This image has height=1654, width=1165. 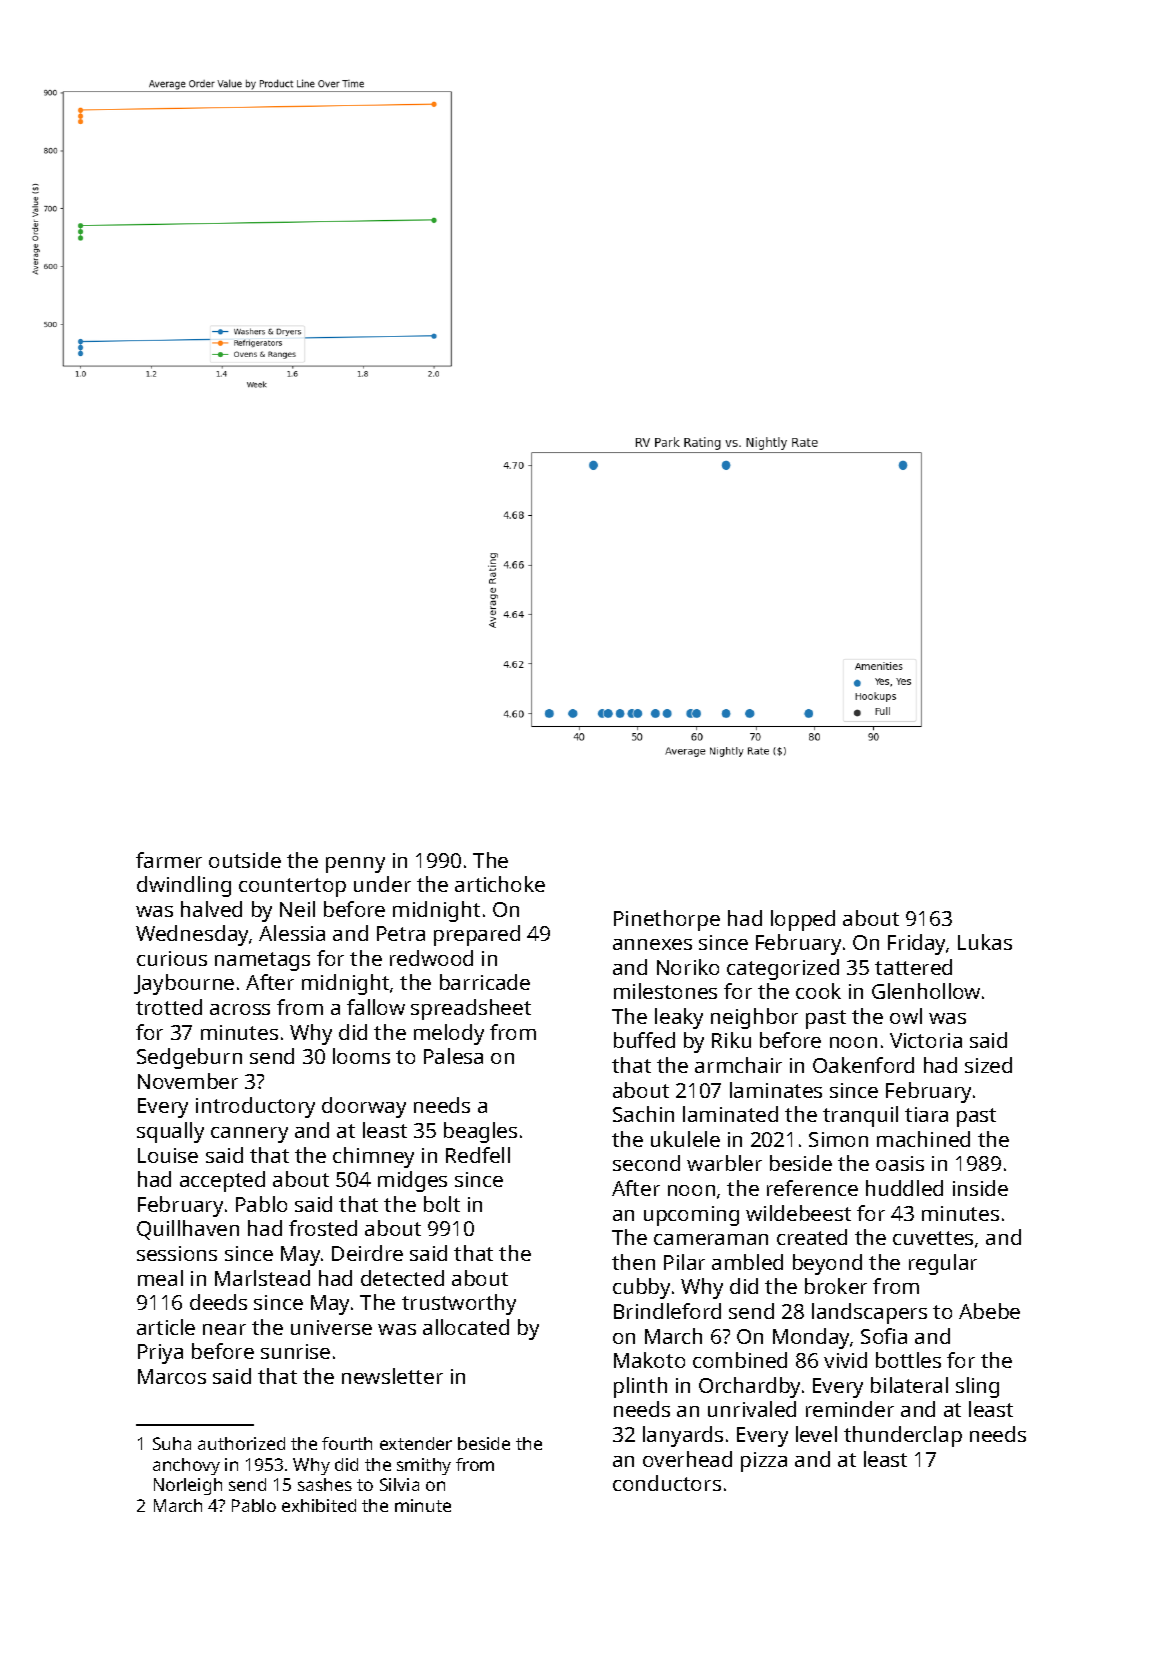 What do you see at coordinates (906, 1016) in the image?
I see `owl` at bounding box center [906, 1016].
